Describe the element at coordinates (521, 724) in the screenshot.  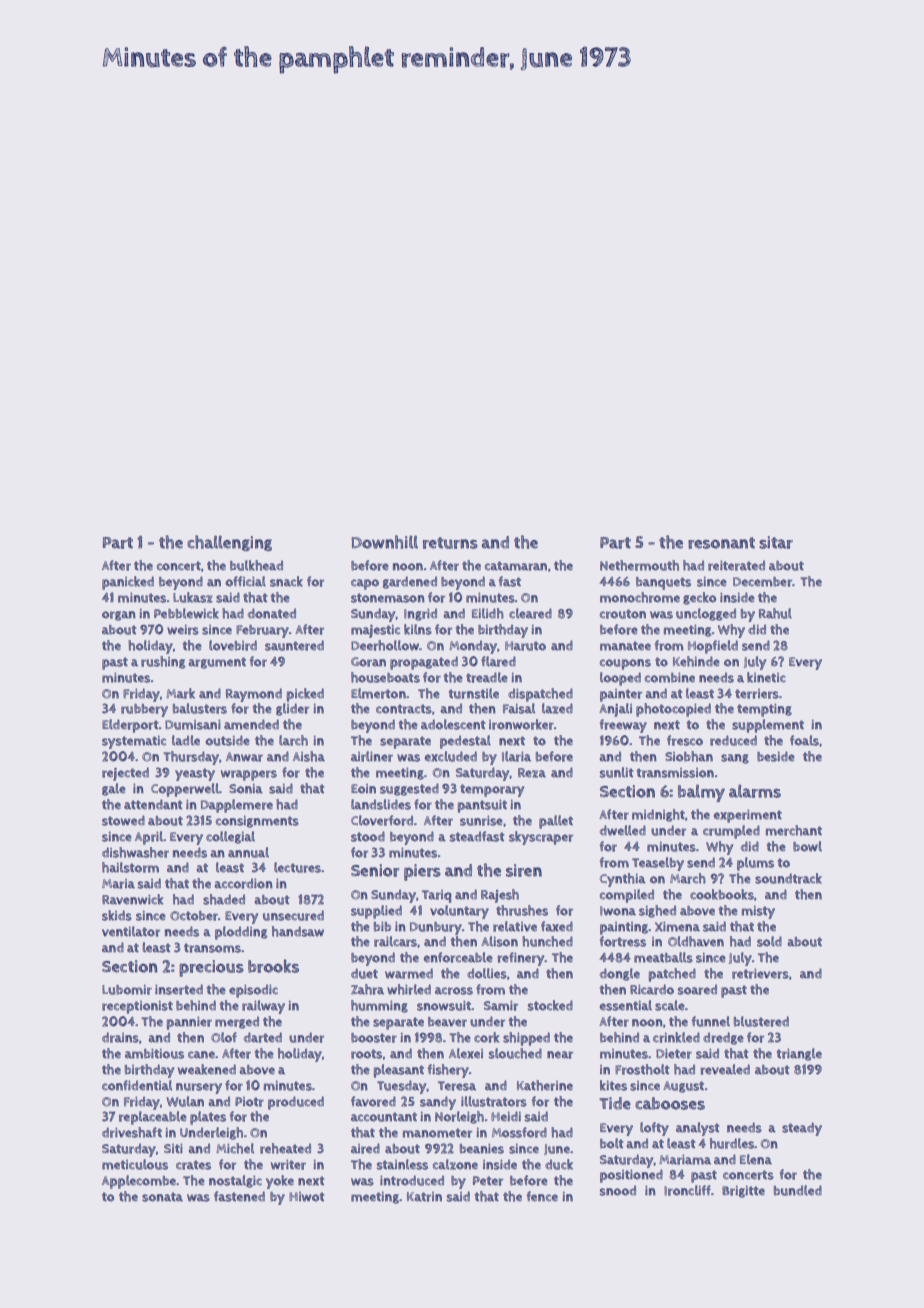
I see `ironworker` at that location.
